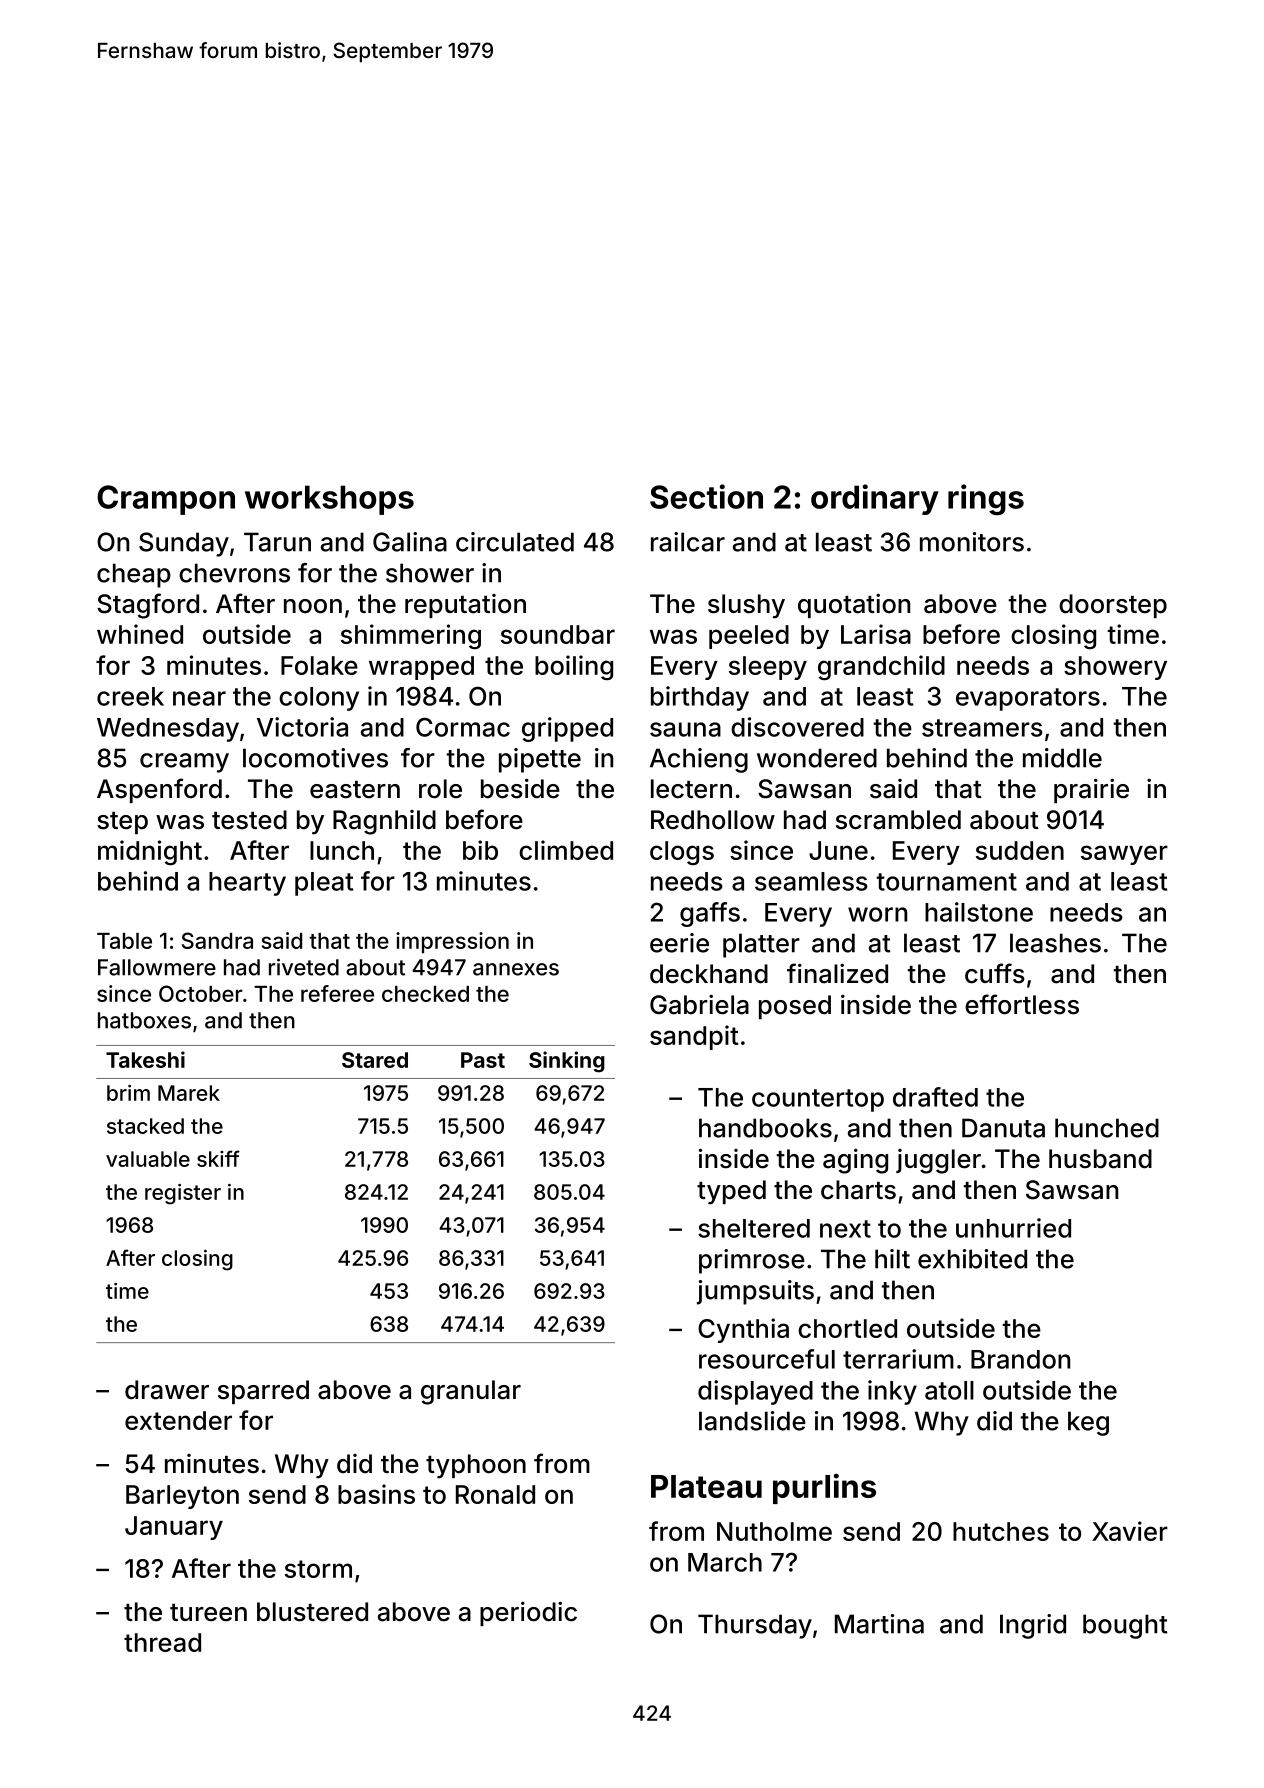 Image resolution: width=1264 pixels, height=1788 pixels. Describe the element at coordinates (166, 500) in the document. I see `Crampon` at that location.
